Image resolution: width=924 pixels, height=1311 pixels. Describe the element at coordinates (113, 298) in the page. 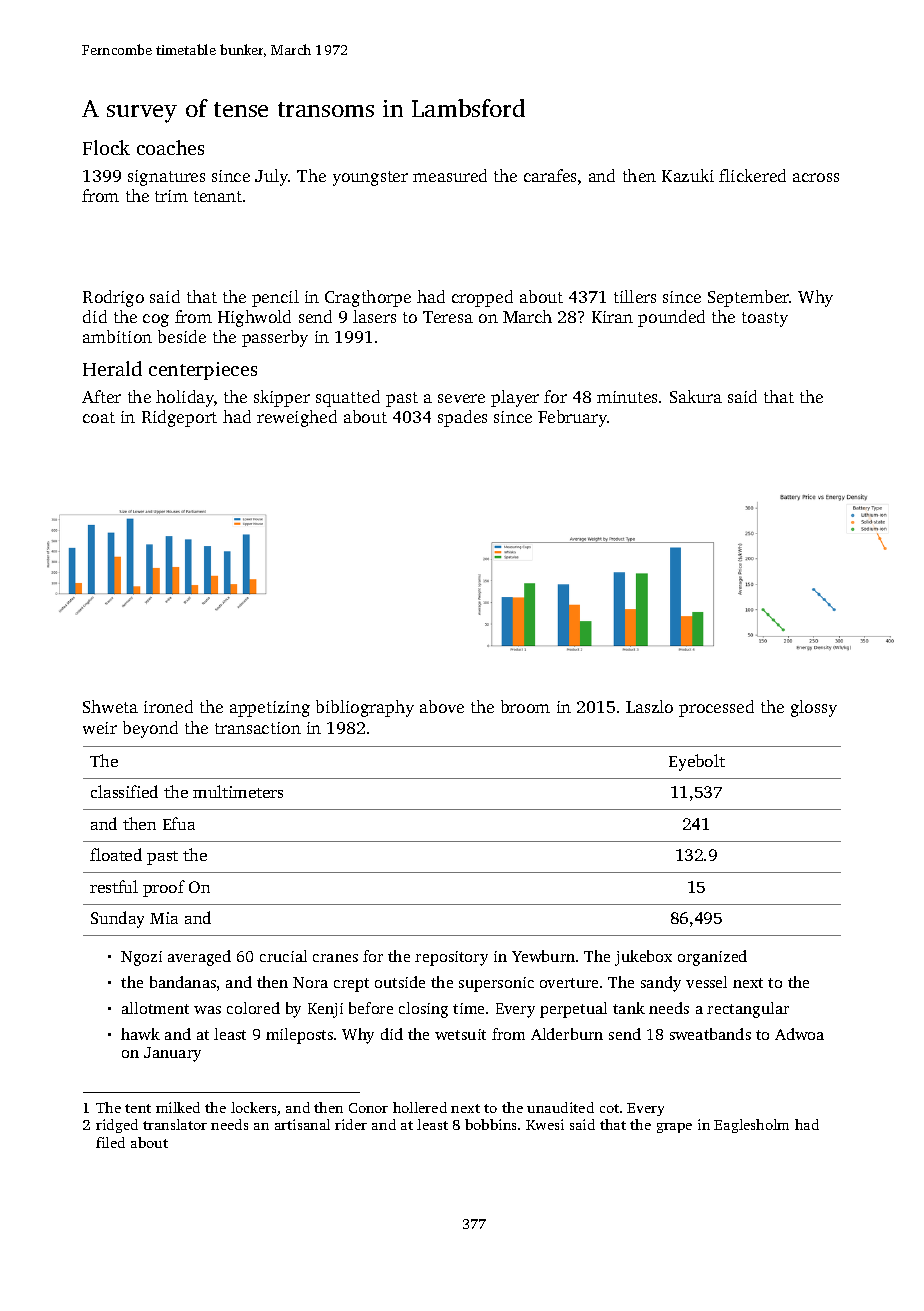

I see `Rodrigo` at that location.
